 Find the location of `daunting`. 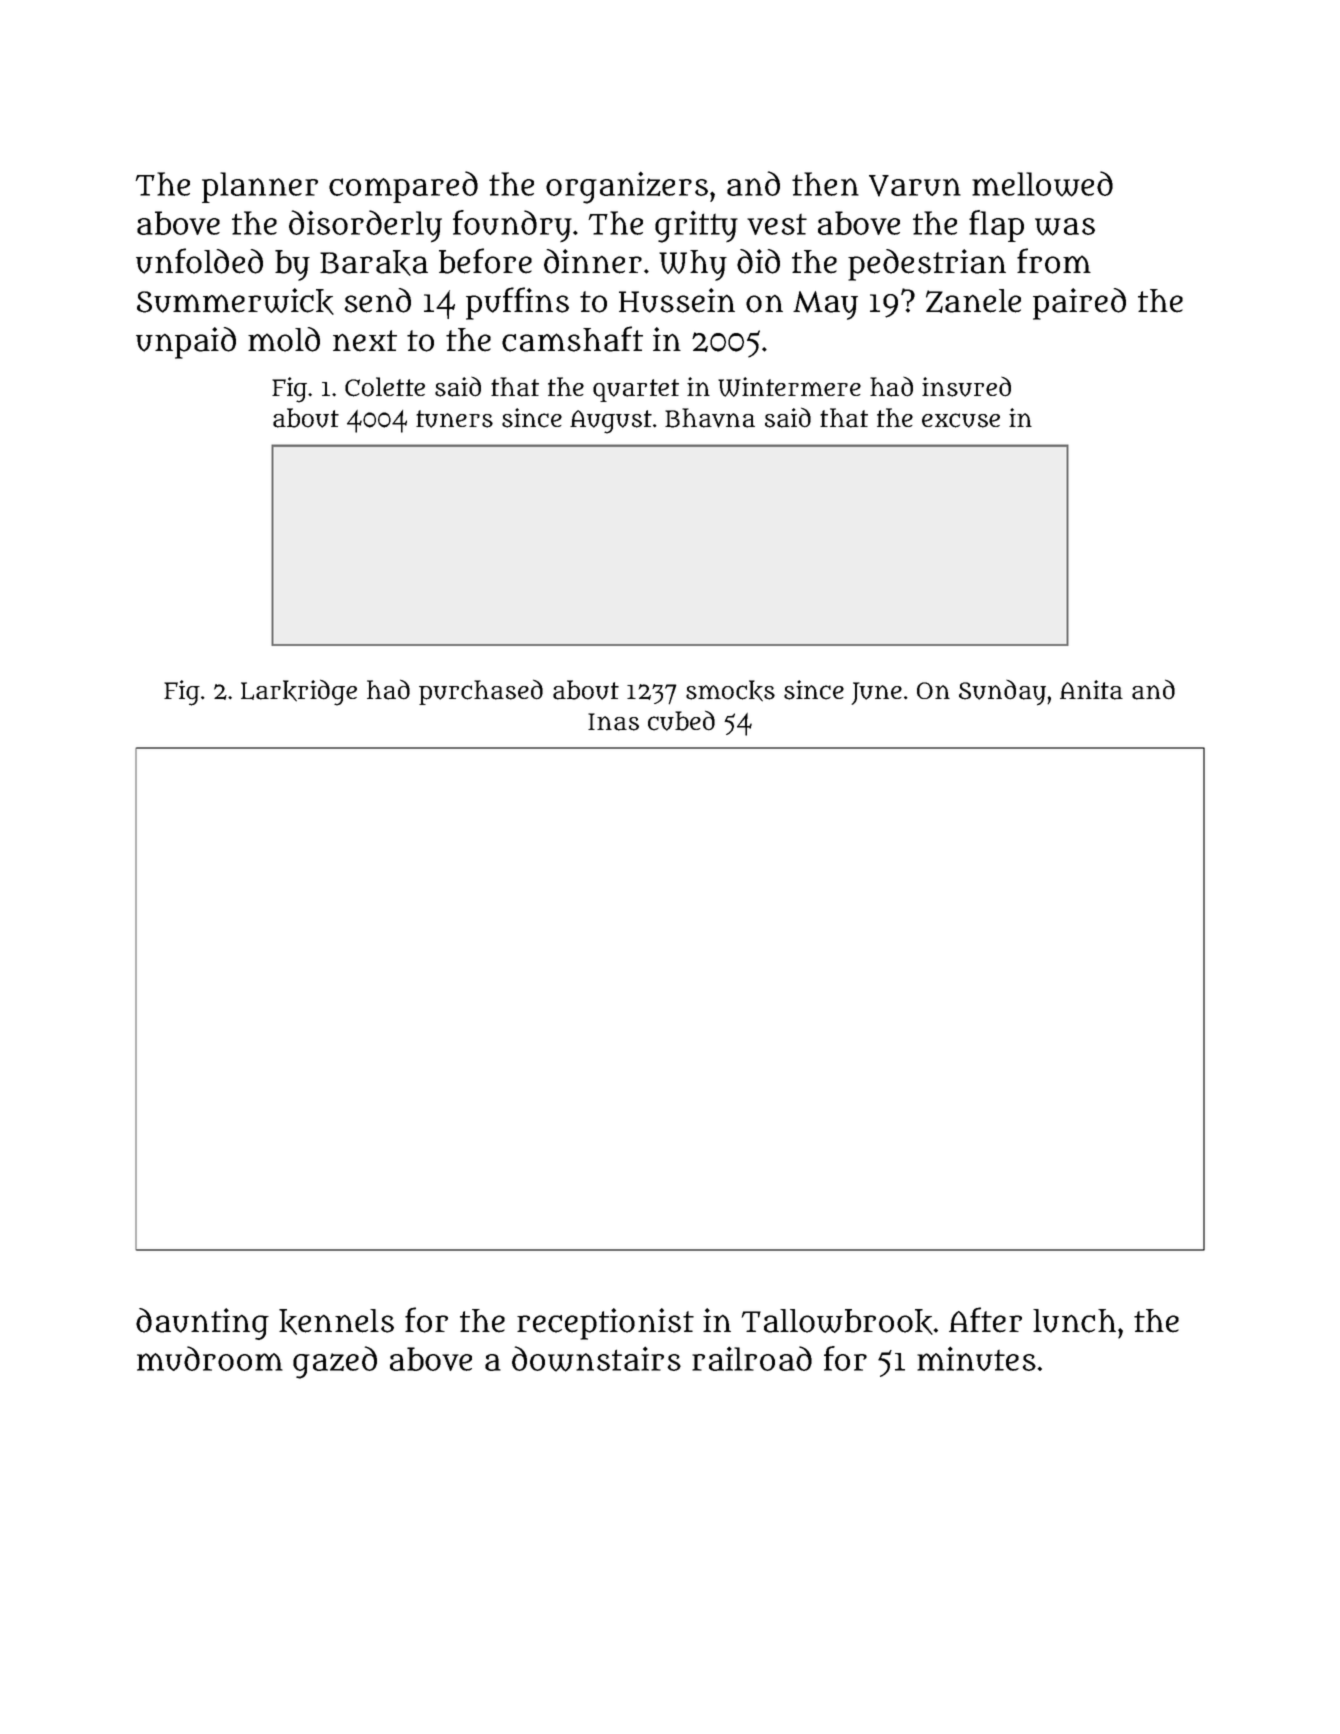

daunting is located at coordinates (202, 1324).
